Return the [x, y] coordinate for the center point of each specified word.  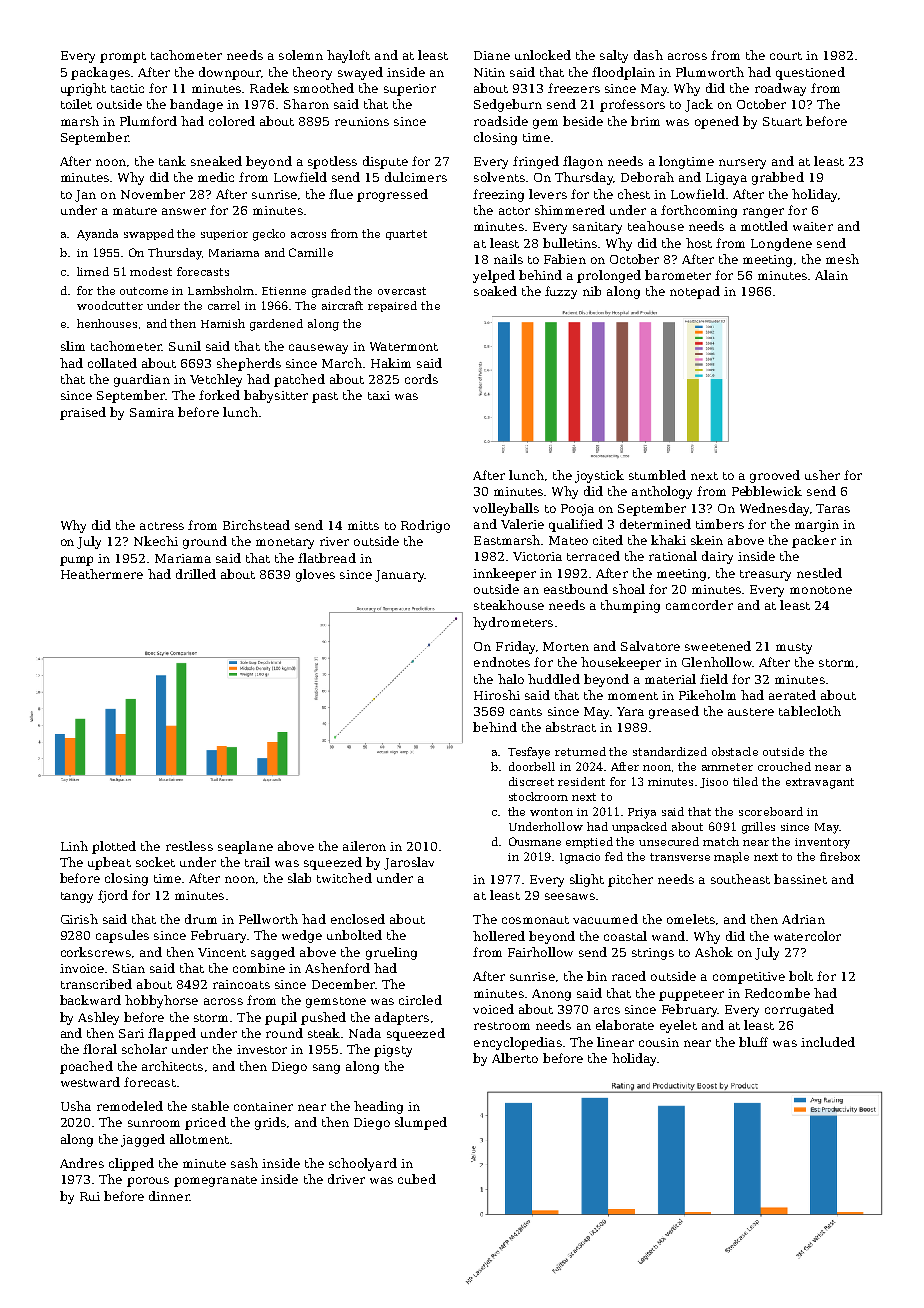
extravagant [820, 783]
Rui [90, 1196]
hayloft [348, 56]
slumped [421, 1123]
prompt [123, 57]
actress [162, 526]
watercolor [807, 936]
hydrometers [513, 623]
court [786, 56]
